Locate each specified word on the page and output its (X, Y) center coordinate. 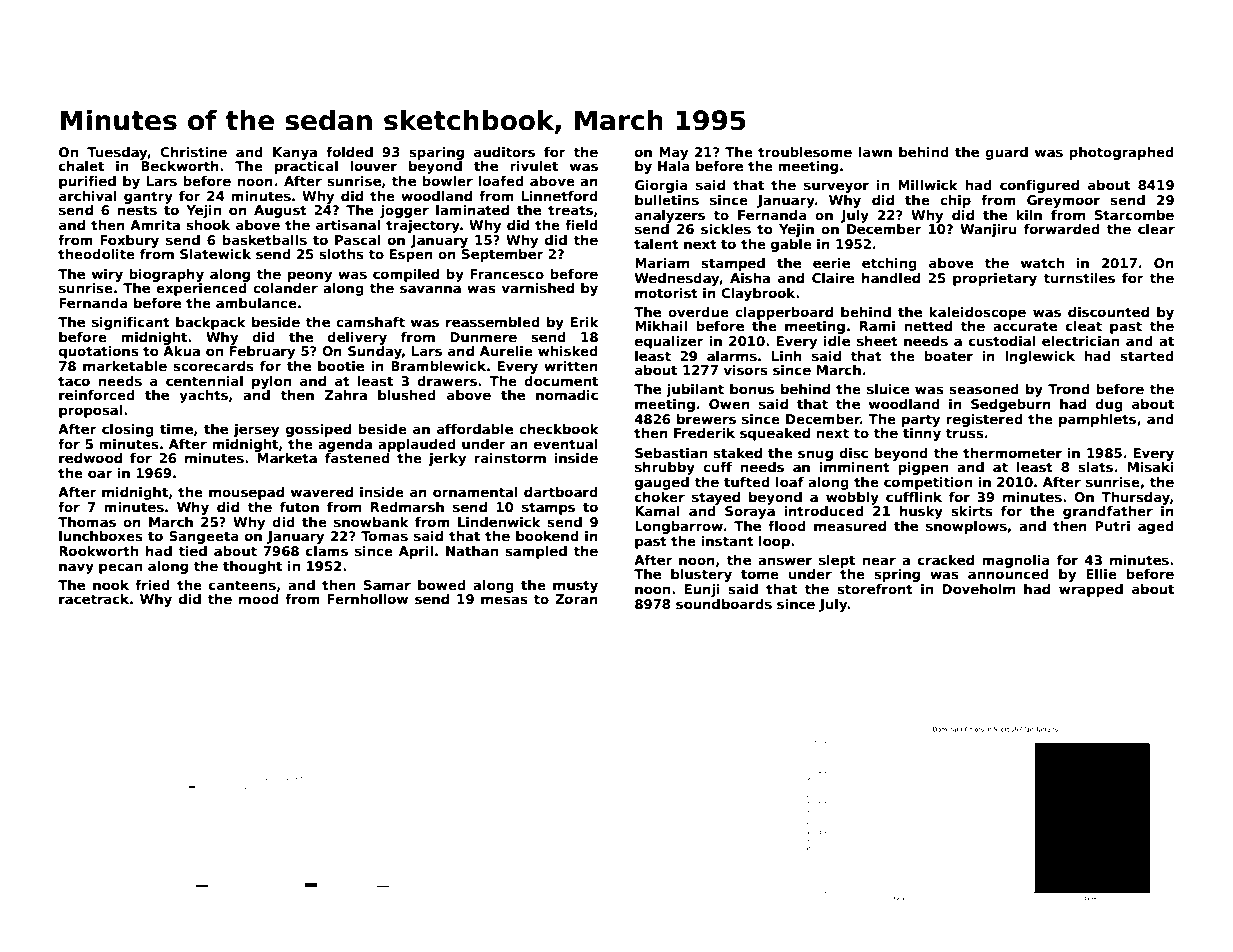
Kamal (657, 511)
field (581, 225)
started (1147, 356)
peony (310, 276)
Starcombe (1134, 215)
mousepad (246, 493)
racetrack (94, 599)
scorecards (213, 366)
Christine (193, 152)
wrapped (1091, 590)
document (561, 381)
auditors (504, 152)
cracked (946, 560)
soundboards (724, 604)
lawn (875, 152)
